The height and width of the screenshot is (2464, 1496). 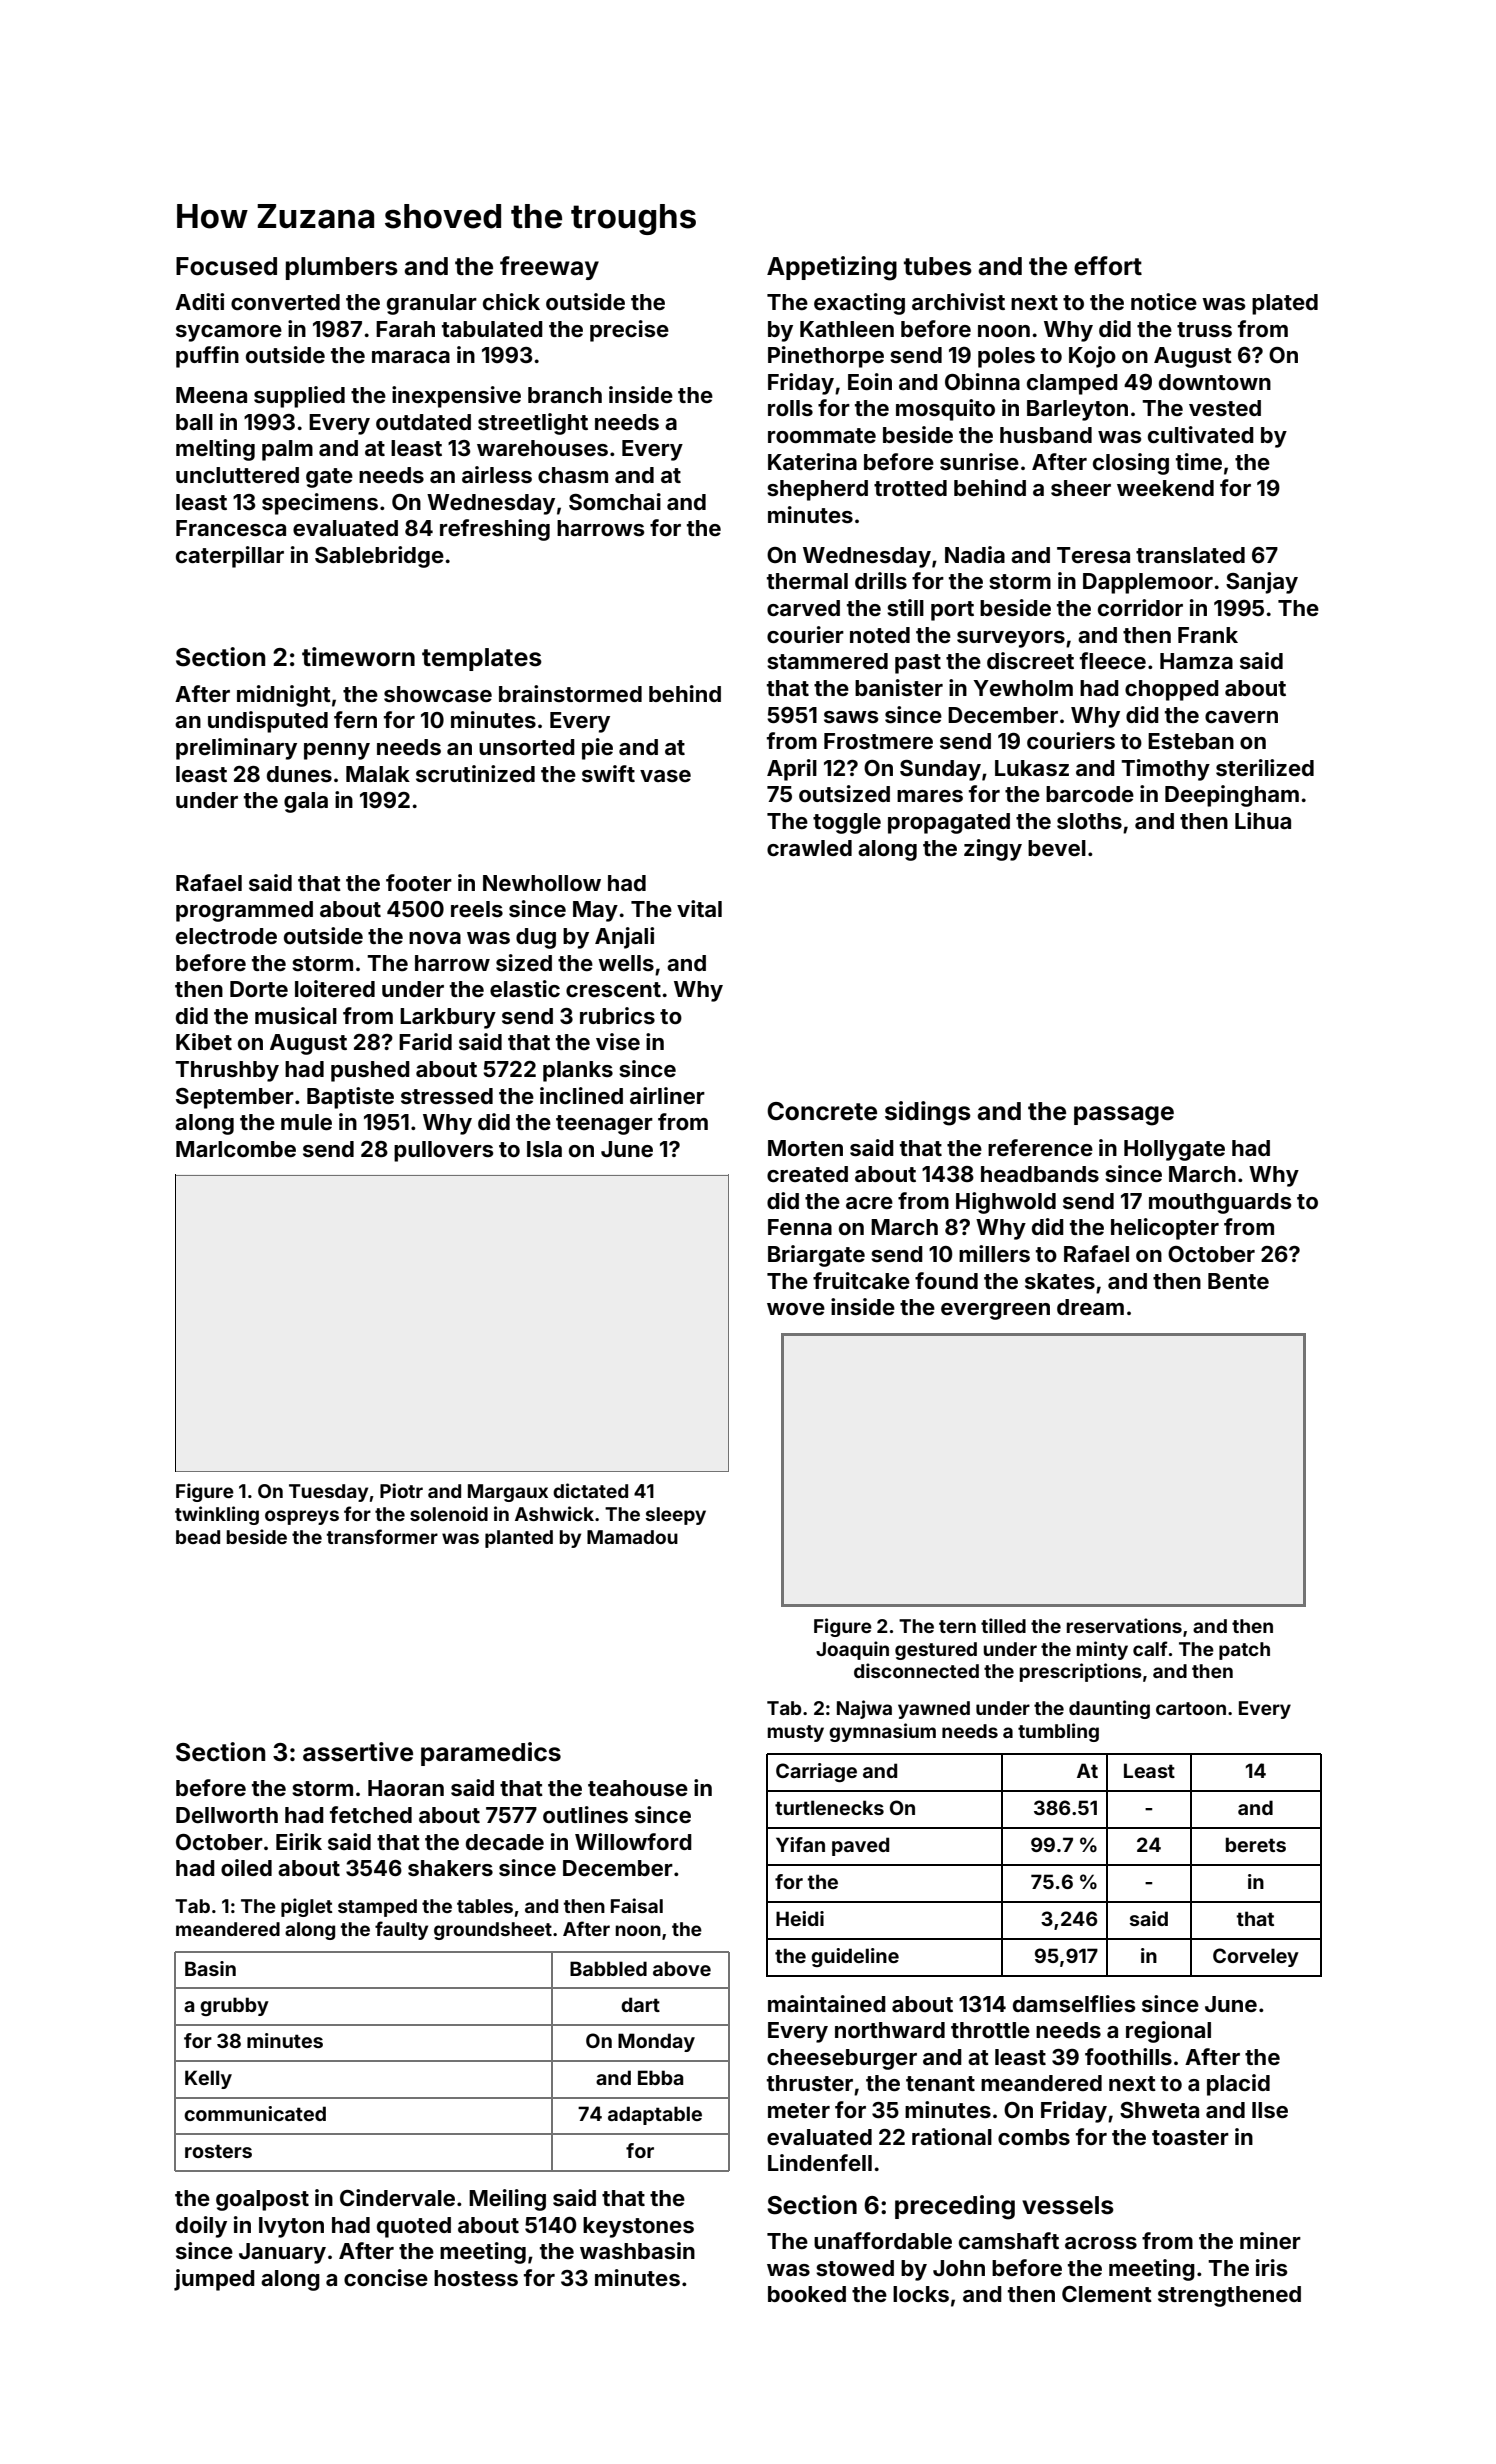 I want to click on Focused, so click(x=226, y=266).
